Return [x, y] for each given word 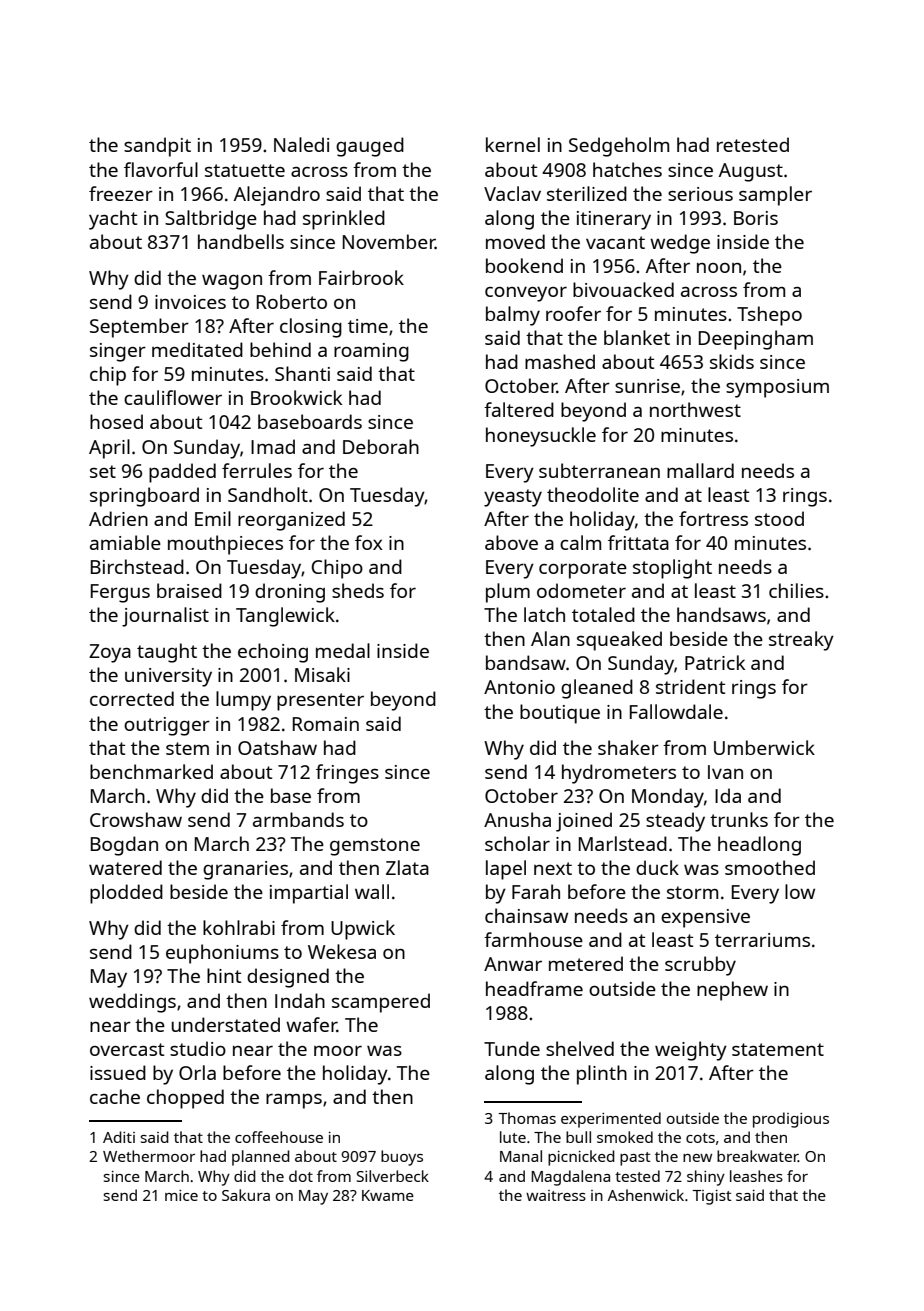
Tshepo [769, 316]
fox [369, 542]
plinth [602, 1075]
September [139, 328]
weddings [132, 1003]
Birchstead [137, 566]
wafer [311, 1024]
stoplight [672, 569]
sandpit [157, 147]
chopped [185, 1099]
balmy [513, 316]
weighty [691, 1051]
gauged [370, 147]
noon [719, 268]
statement [778, 1049]
